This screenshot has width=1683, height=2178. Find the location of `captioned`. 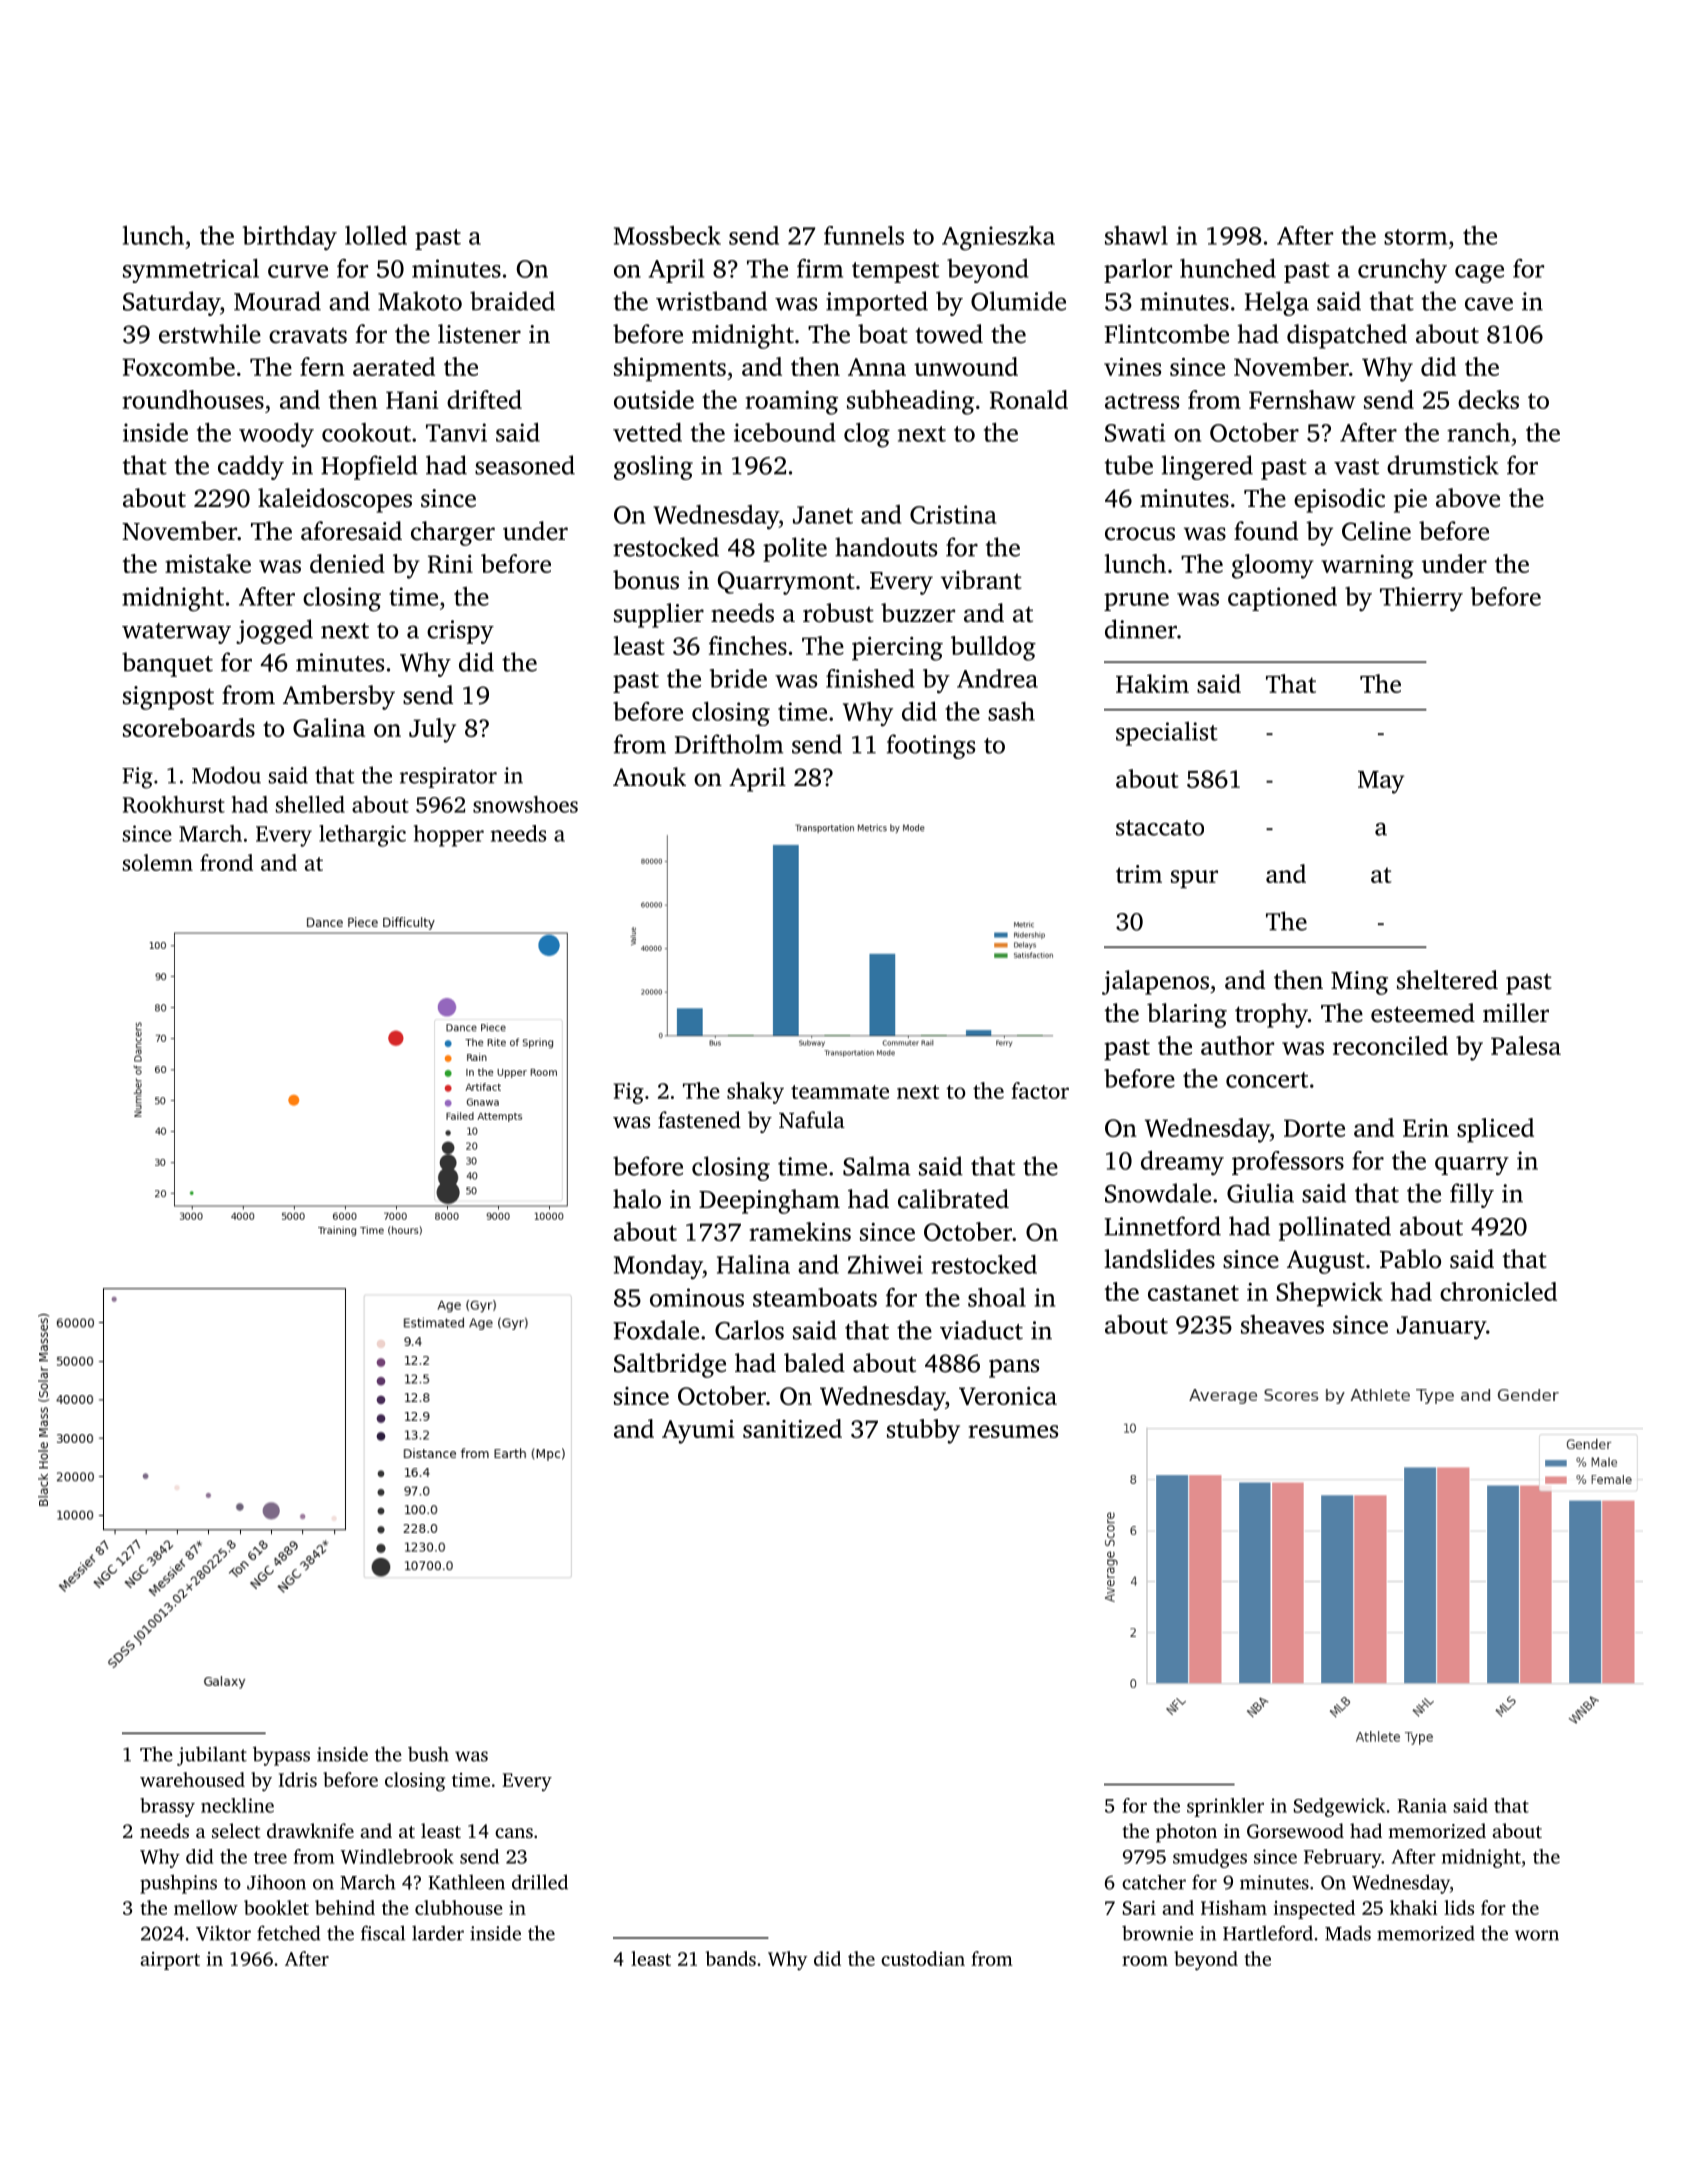

captioned is located at coordinates (1282, 599).
